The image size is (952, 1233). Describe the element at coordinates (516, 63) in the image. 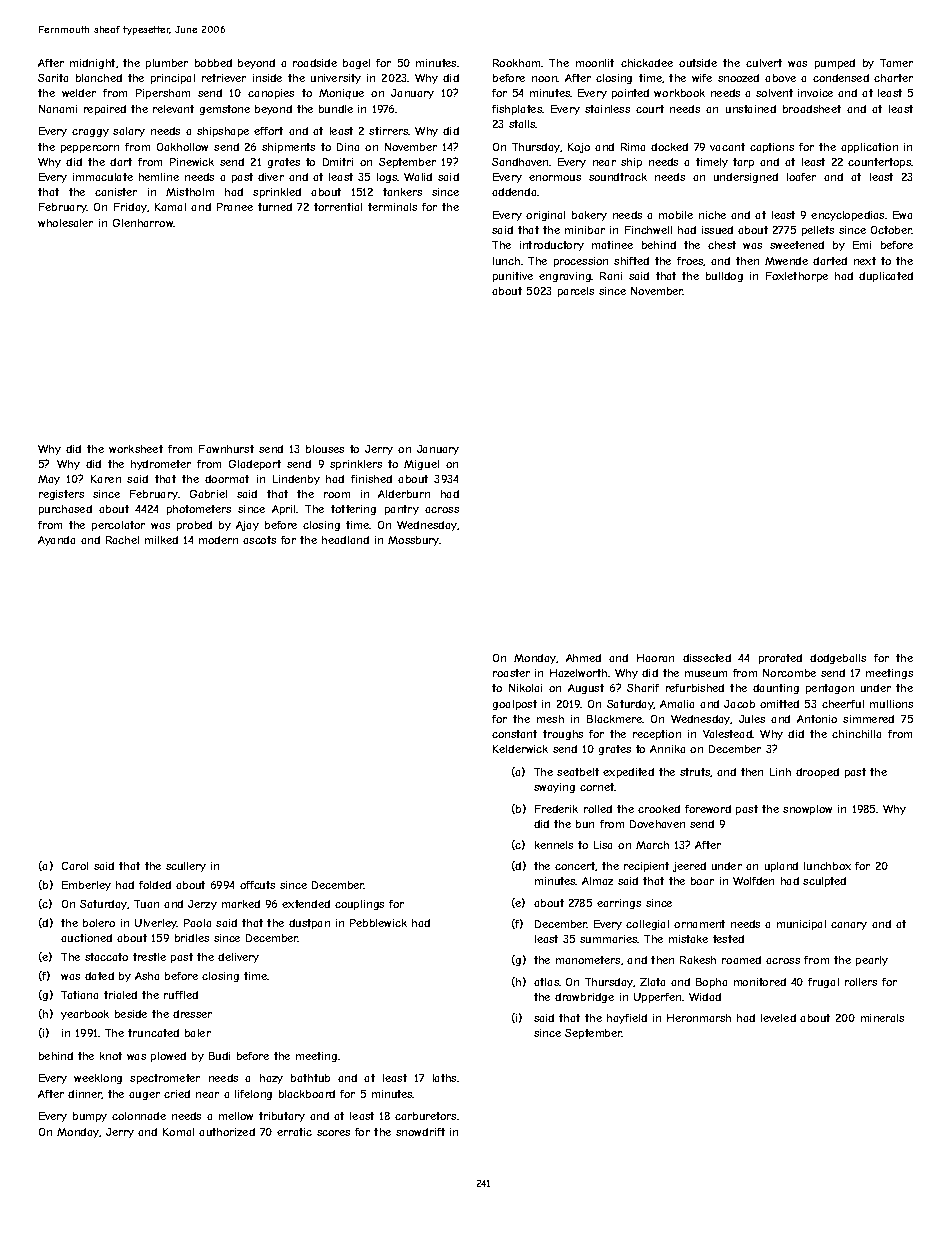

I see `Rookham` at that location.
